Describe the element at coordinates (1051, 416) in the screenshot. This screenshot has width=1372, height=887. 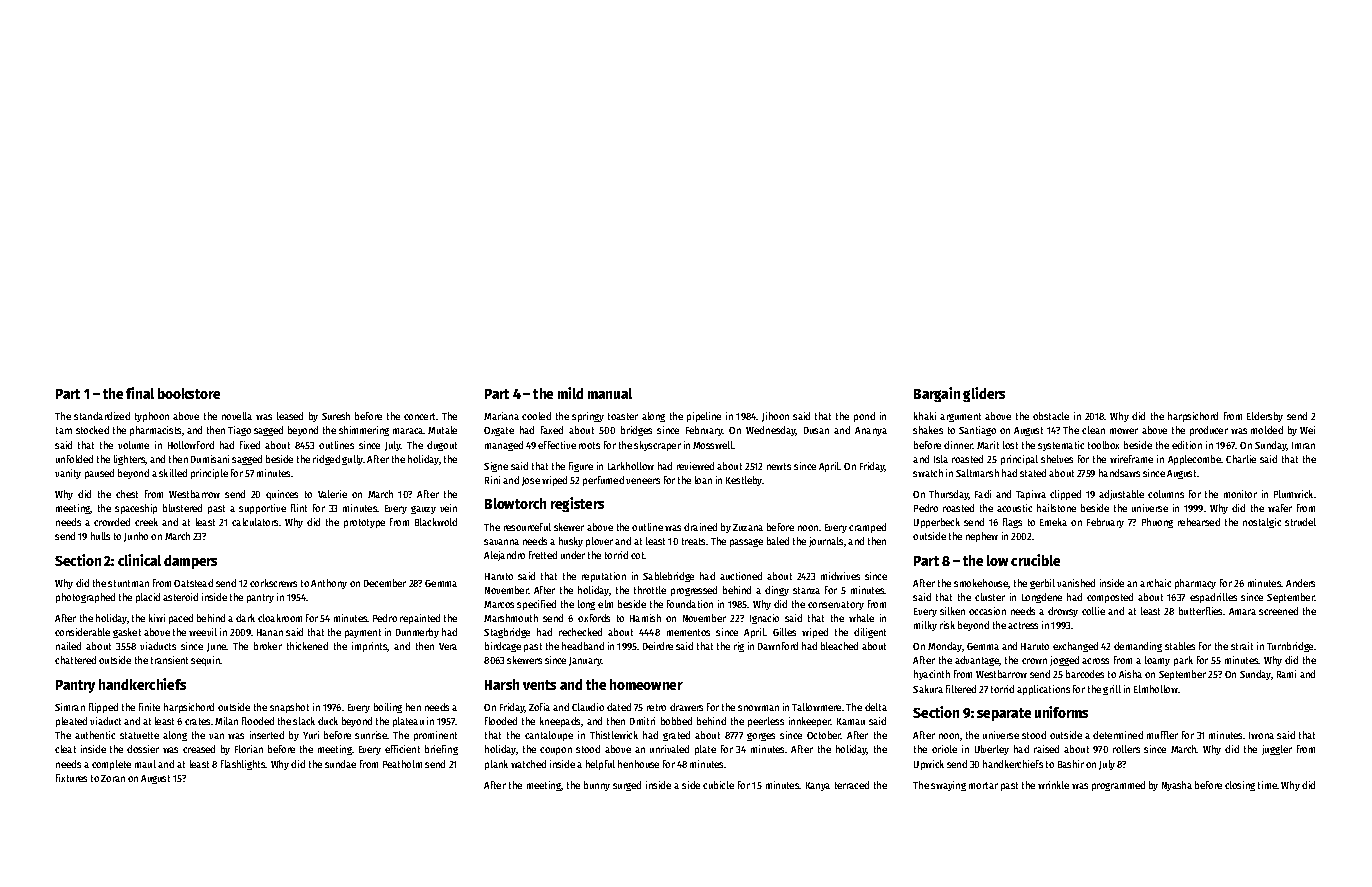
I see `obstacle` at that location.
